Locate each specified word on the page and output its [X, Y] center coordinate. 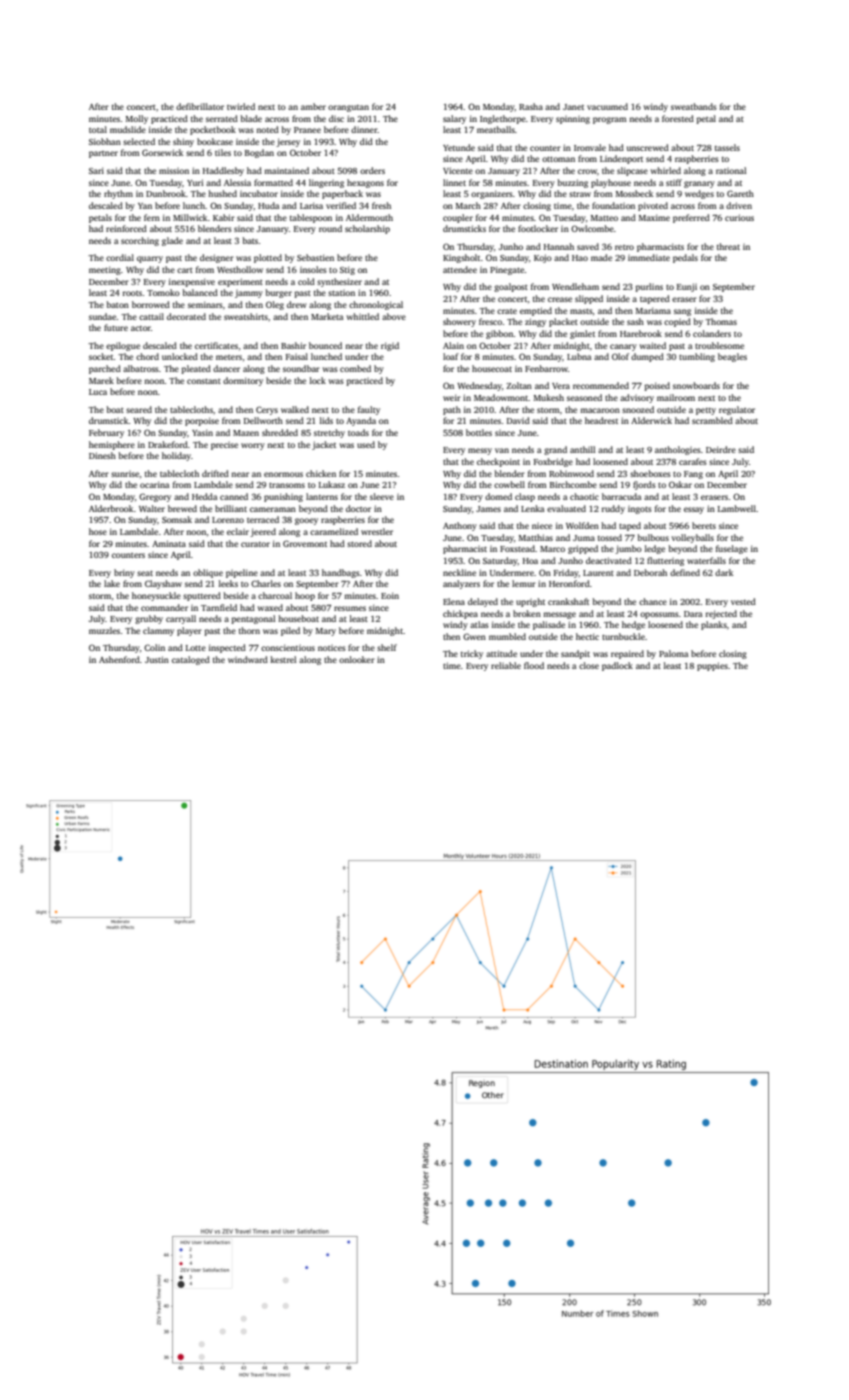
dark [724, 572]
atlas [479, 624]
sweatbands [694, 106]
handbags [341, 573]
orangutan [348, 108]
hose [98, 531]
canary [623, 347]
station [341, 293]
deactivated [609, 560]
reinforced [126, 228]
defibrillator [200, 106]
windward [248, 659]
